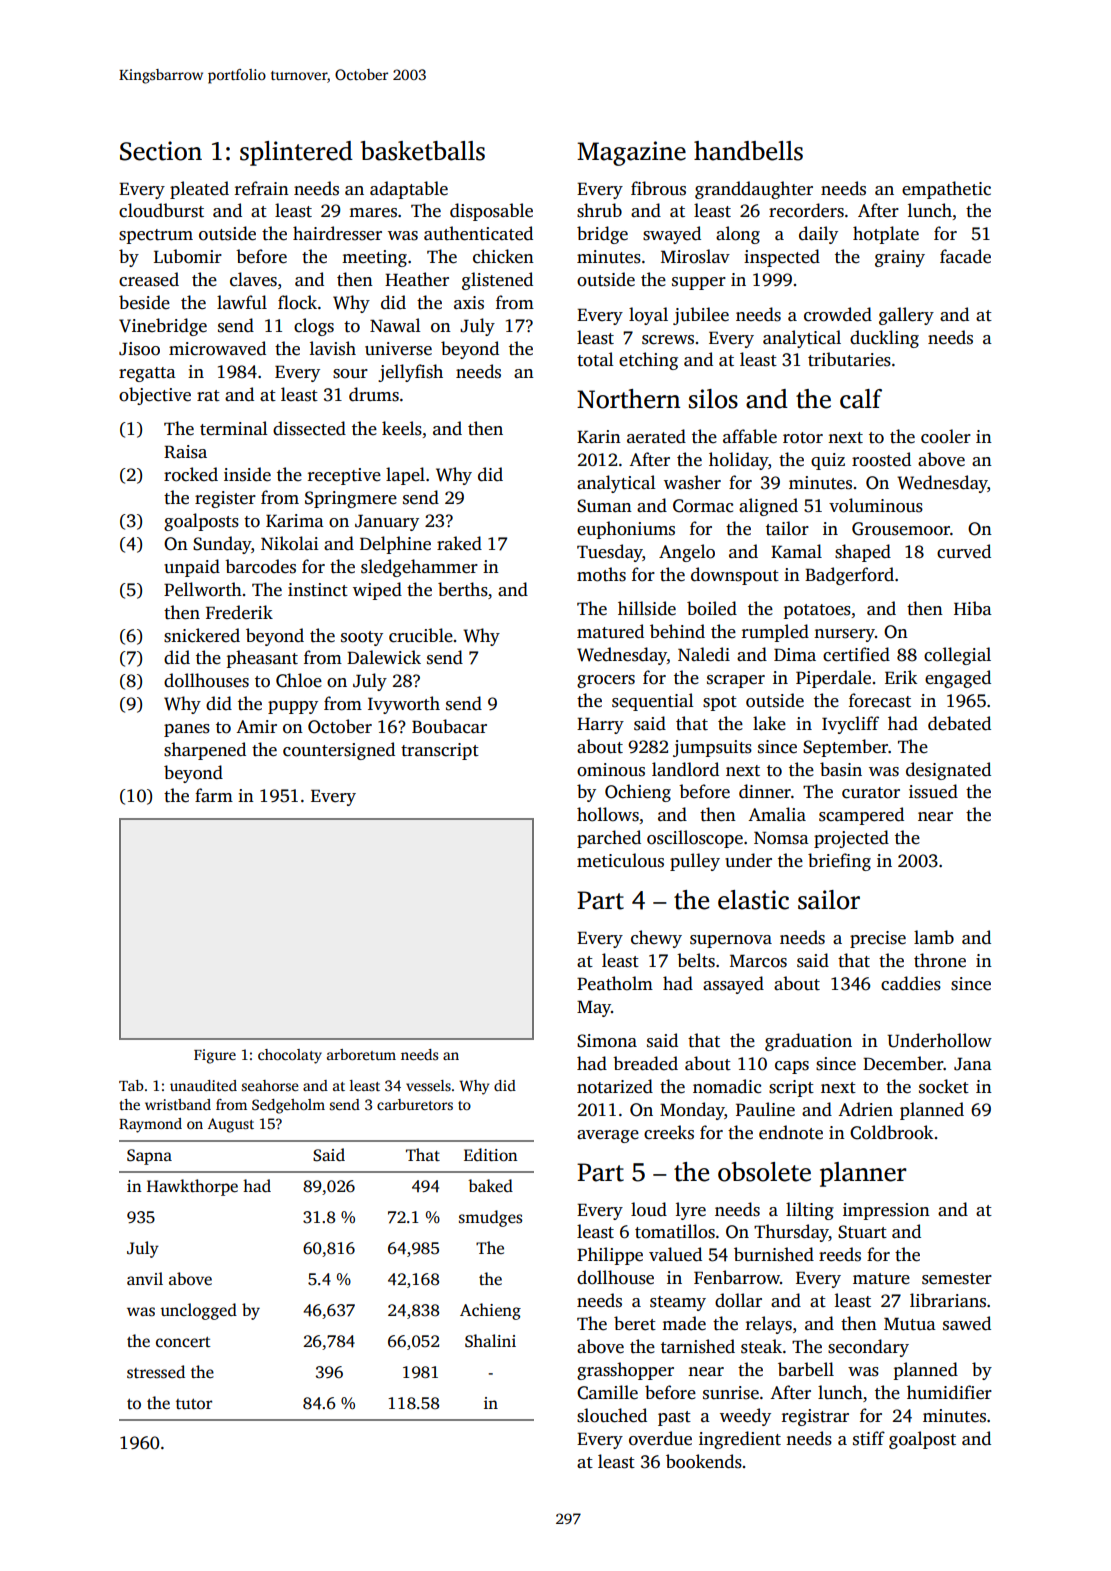 This screenshot has height=1571, width=1111. I want to click on farm, so click(214, 795).
